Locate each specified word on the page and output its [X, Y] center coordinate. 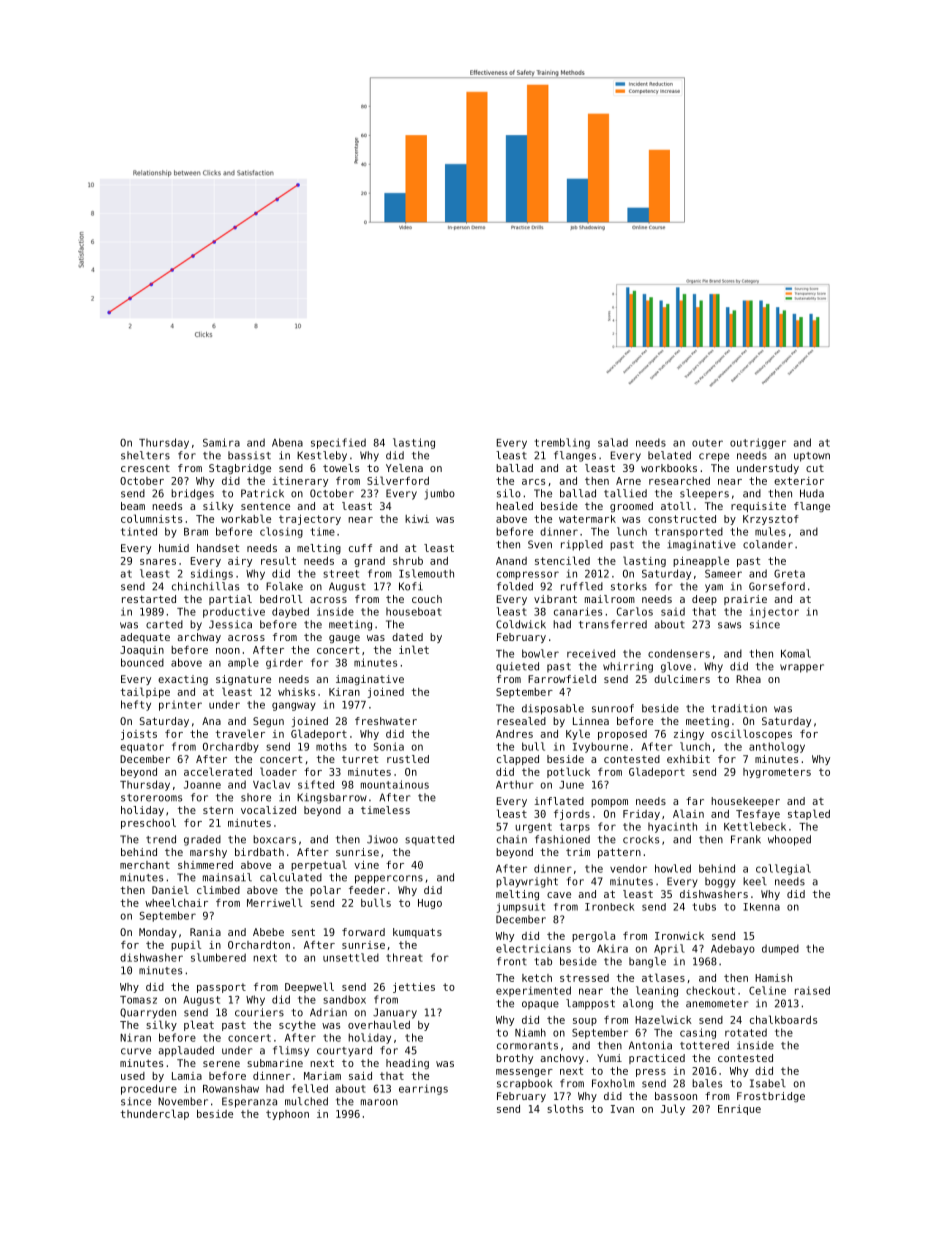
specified [338, 443]
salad [613, 442]
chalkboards [783, 1019]
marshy [208, 853]
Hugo [430, 904]
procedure [149, 1089]
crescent [145, 468]
